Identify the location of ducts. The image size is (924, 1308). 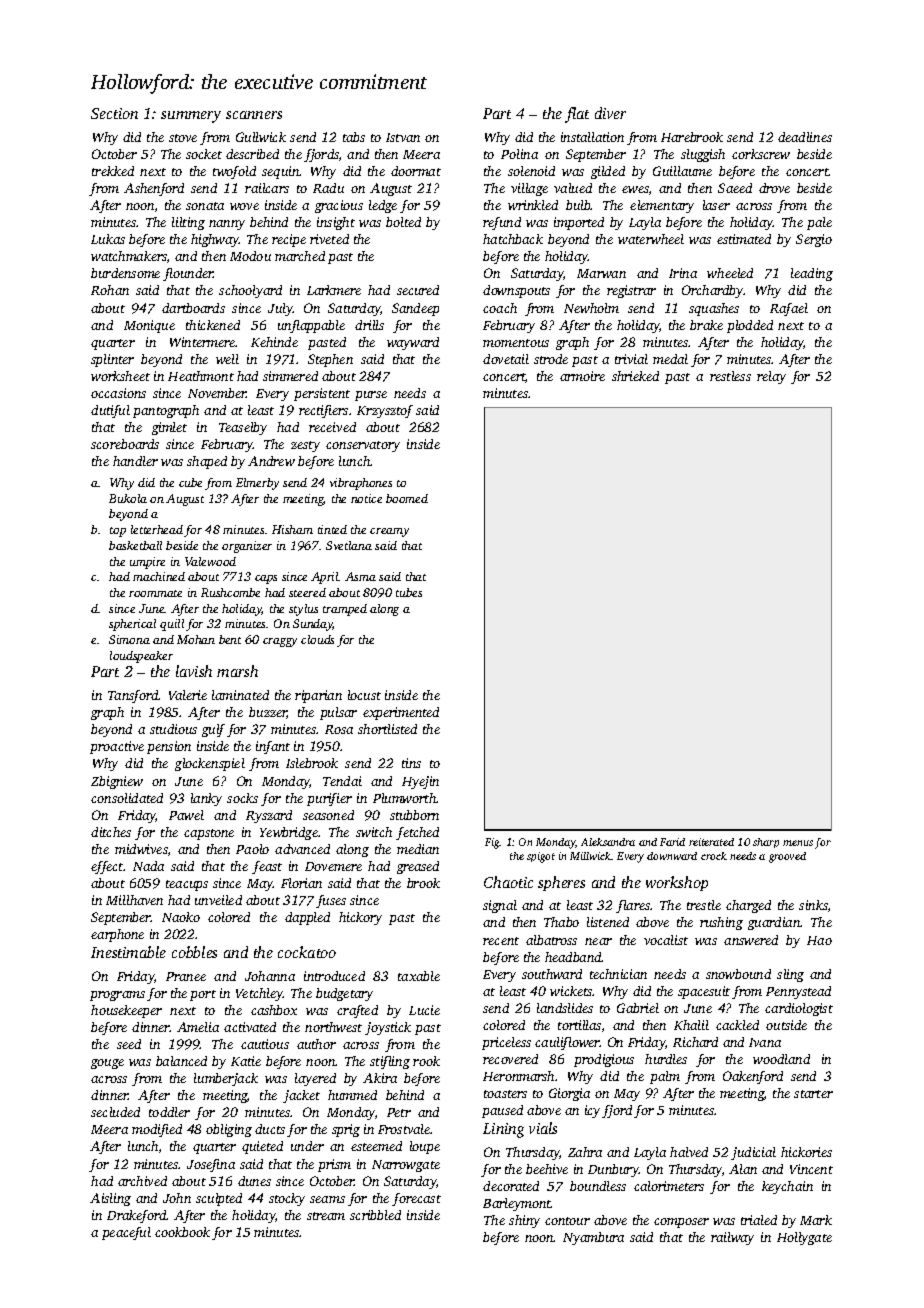
(270, 1129).
